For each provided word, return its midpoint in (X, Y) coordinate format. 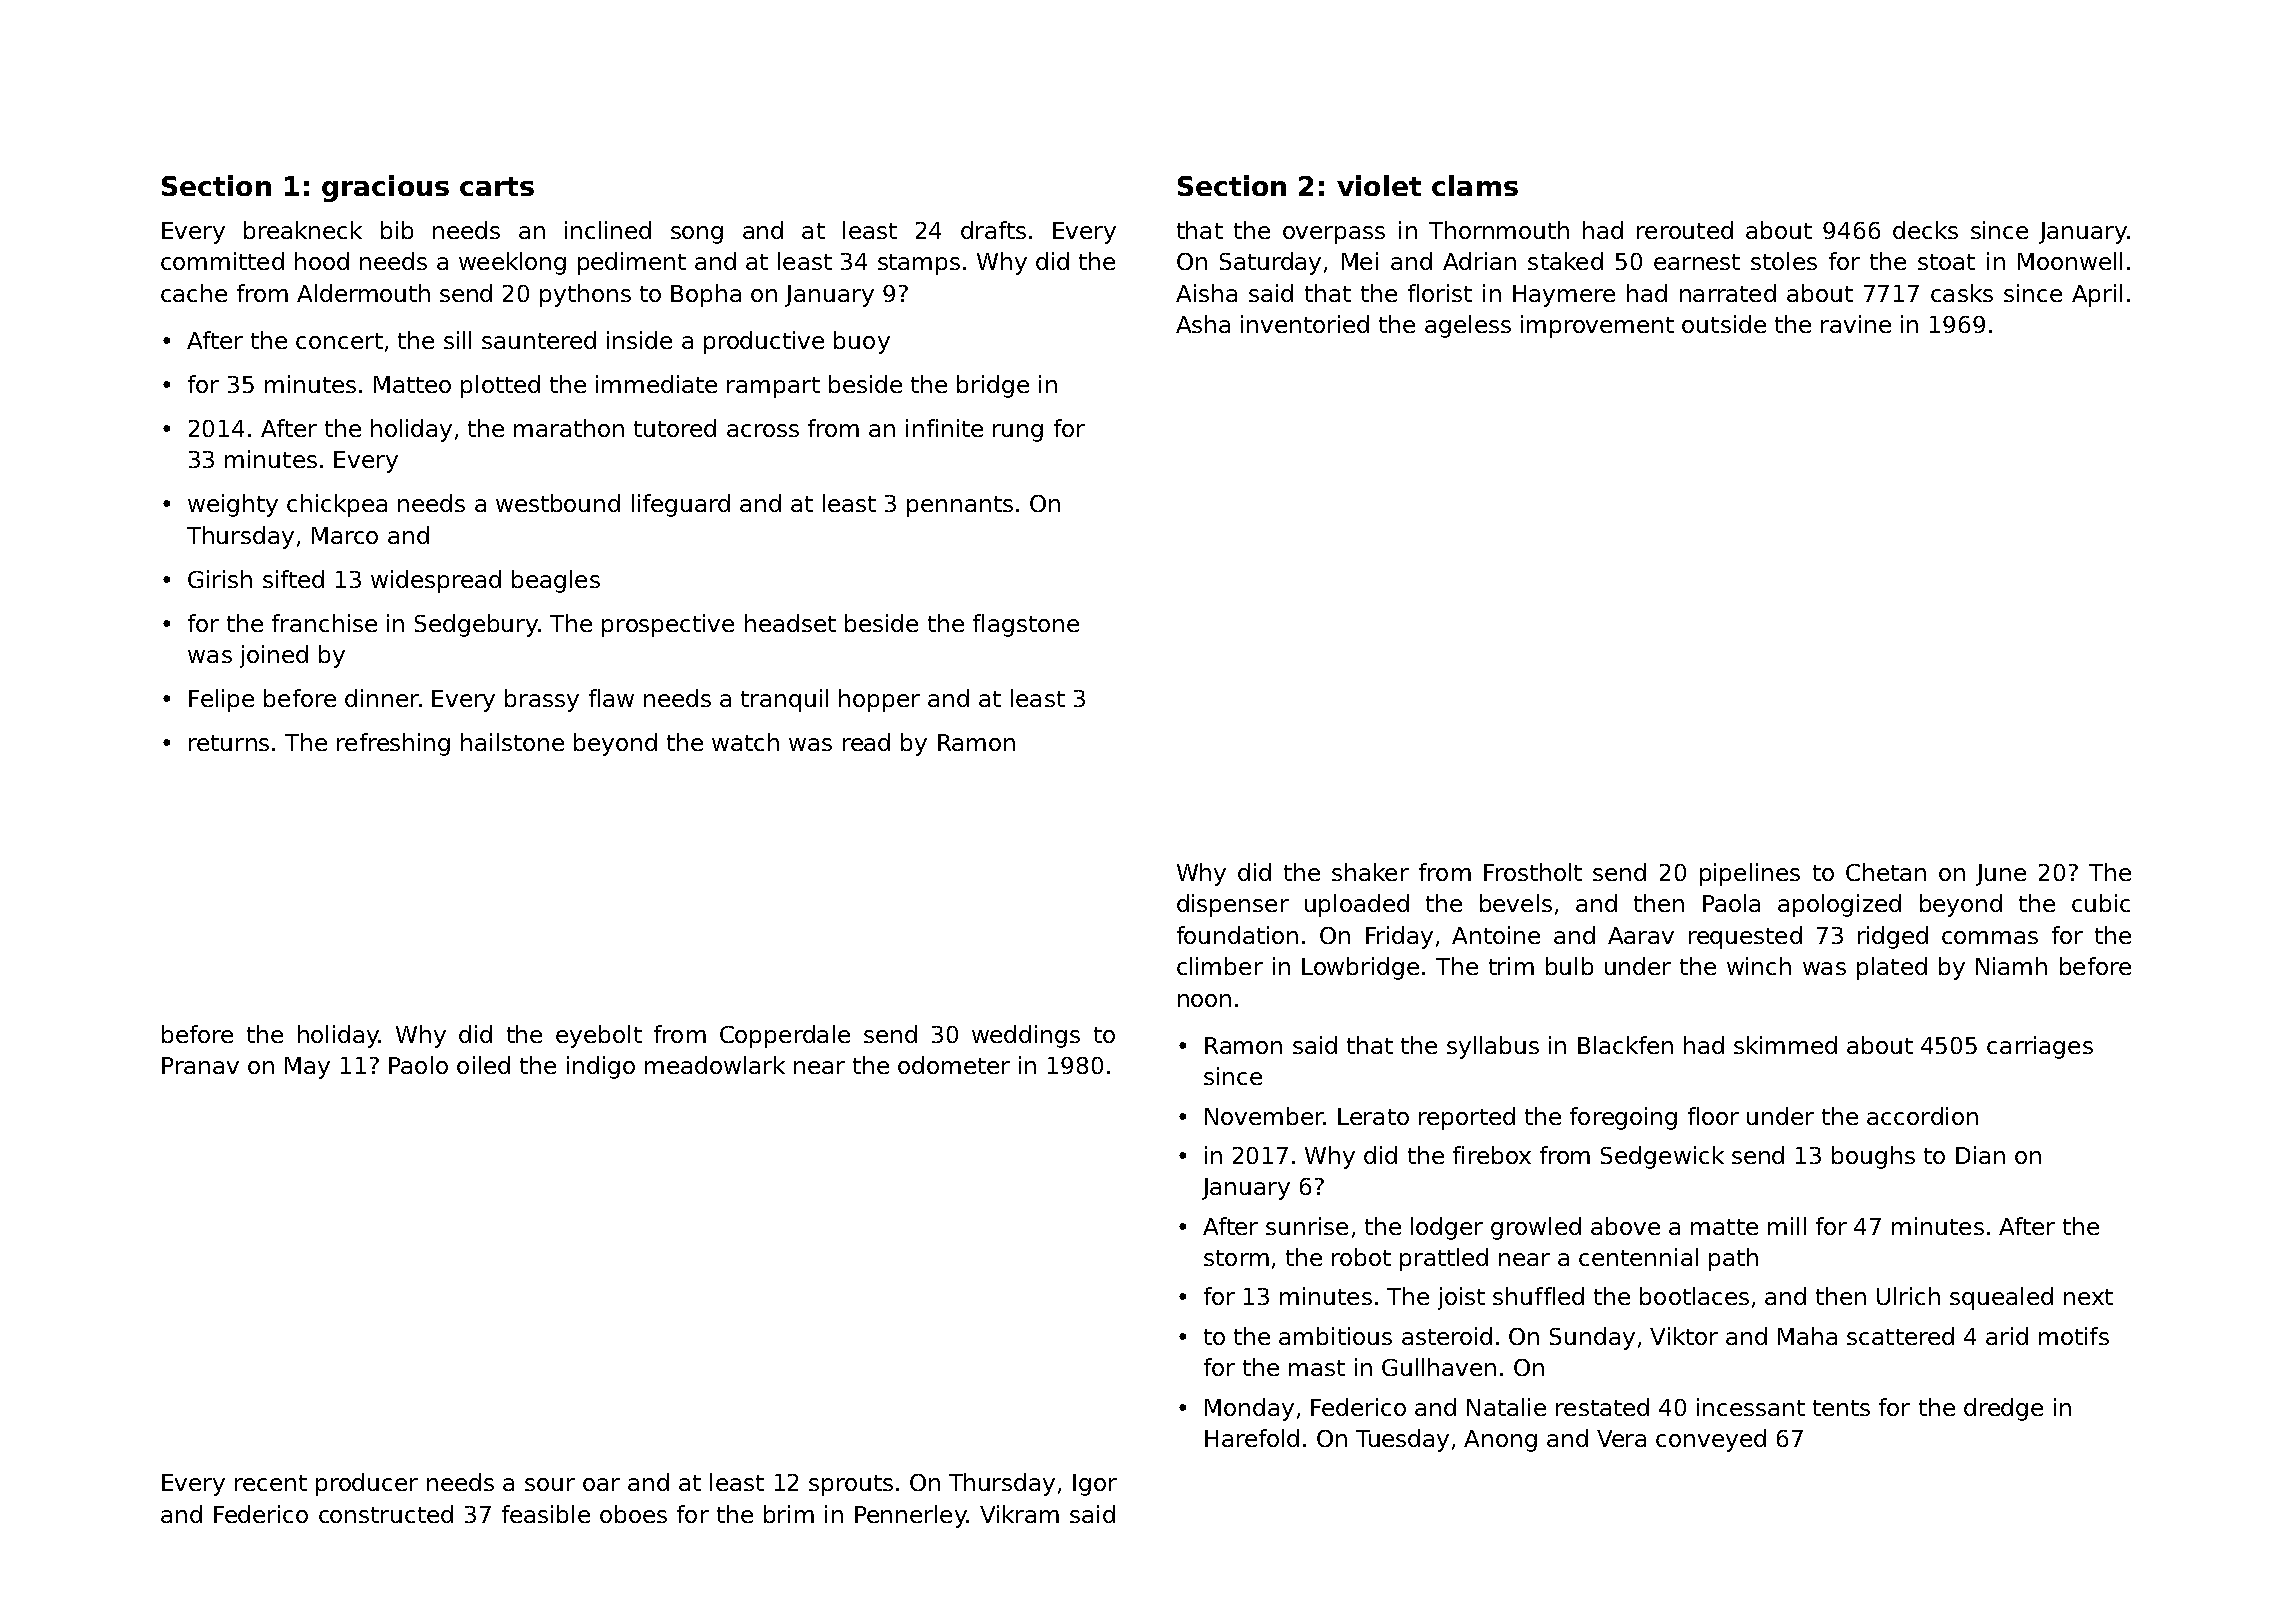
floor (1713, 1116)
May (307, 1068)
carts (497, 186)
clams (1475, 185)
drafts (993, 230)
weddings (1026, 1036)
